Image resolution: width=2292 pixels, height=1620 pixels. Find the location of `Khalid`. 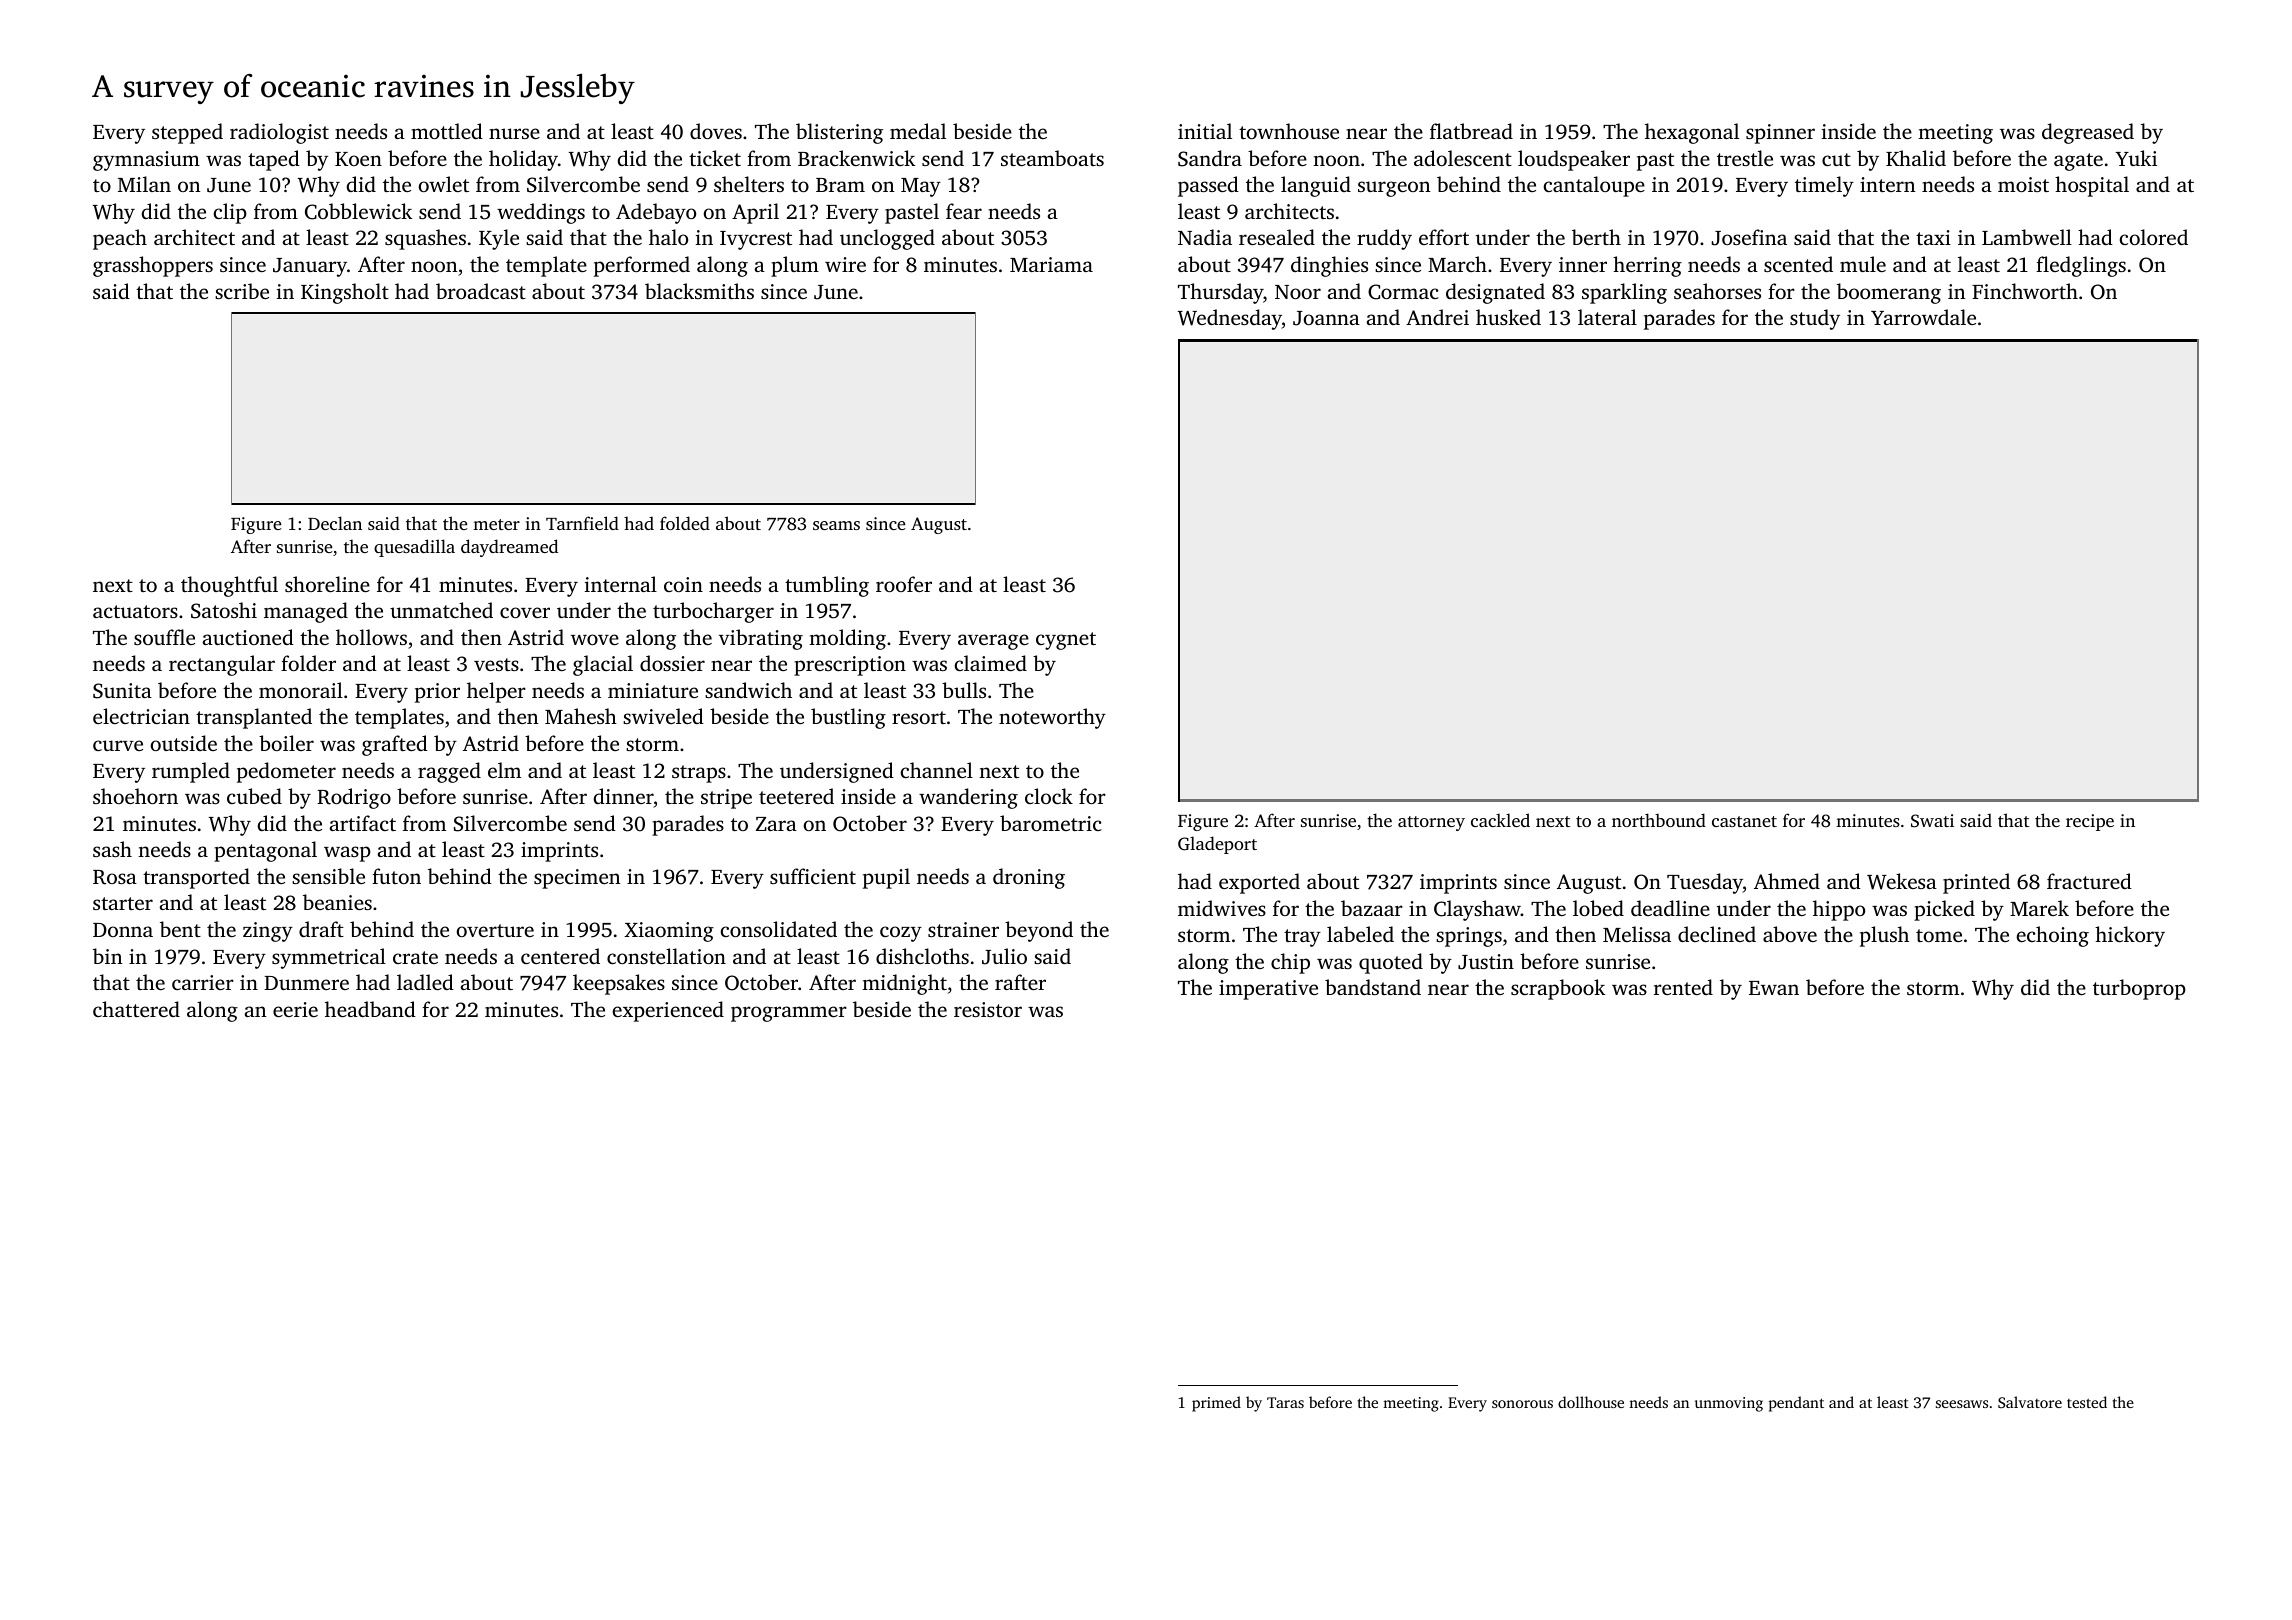

Khalid is located at coordinates (1916, 158).
